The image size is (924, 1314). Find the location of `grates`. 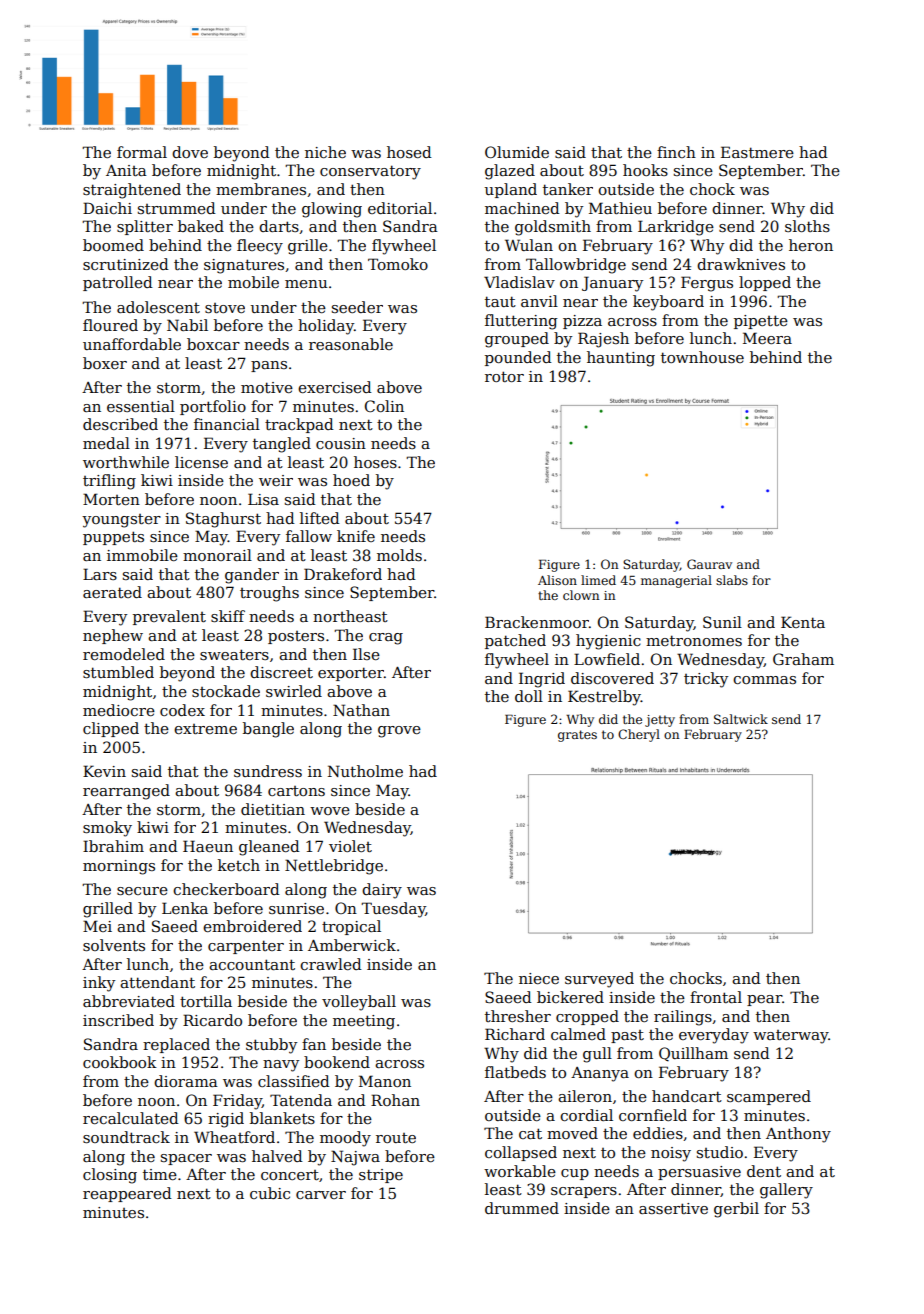

grates is located at coordinates (577, 736).
